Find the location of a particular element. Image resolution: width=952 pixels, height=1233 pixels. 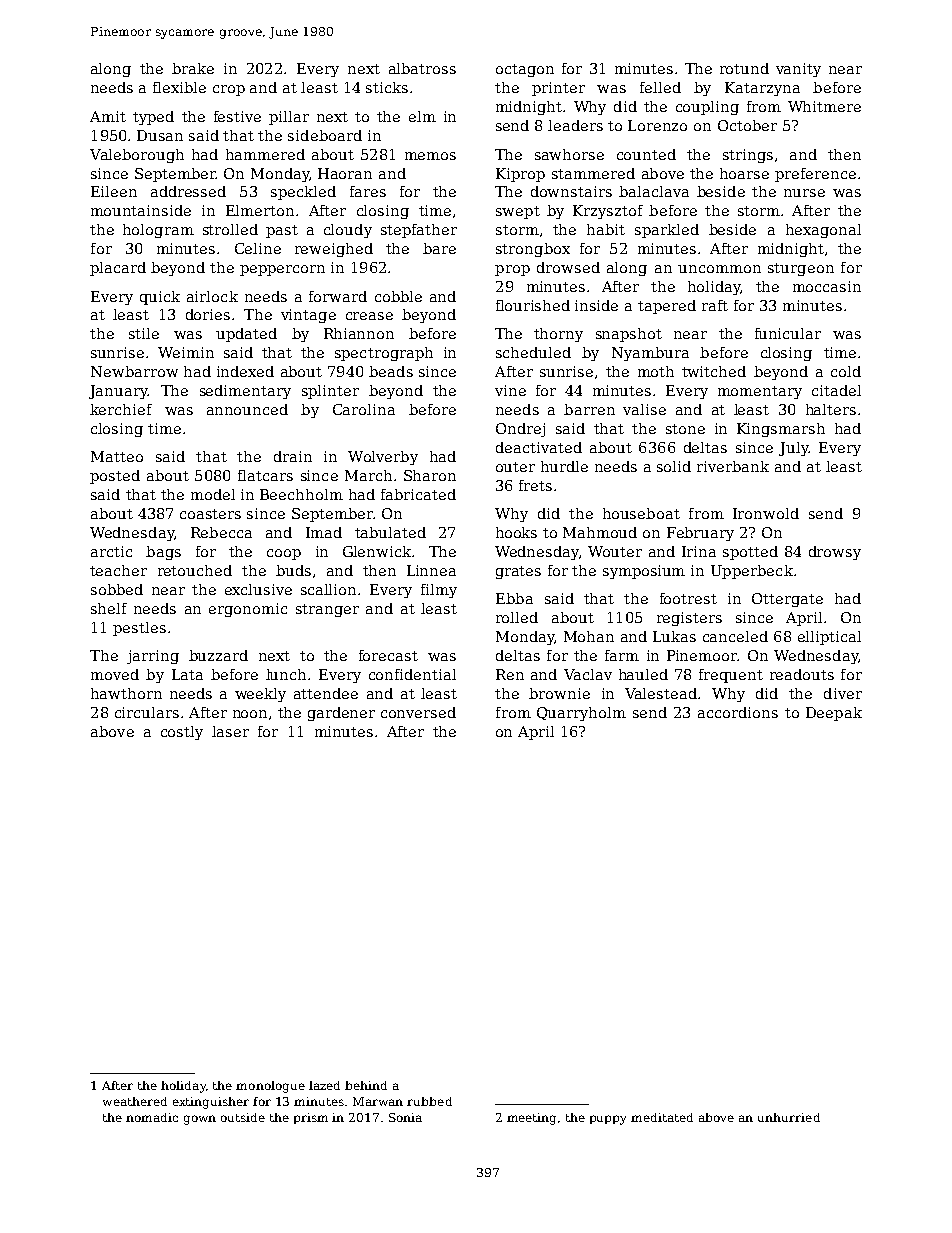

Lukas is located at coordinates (674, 636).
